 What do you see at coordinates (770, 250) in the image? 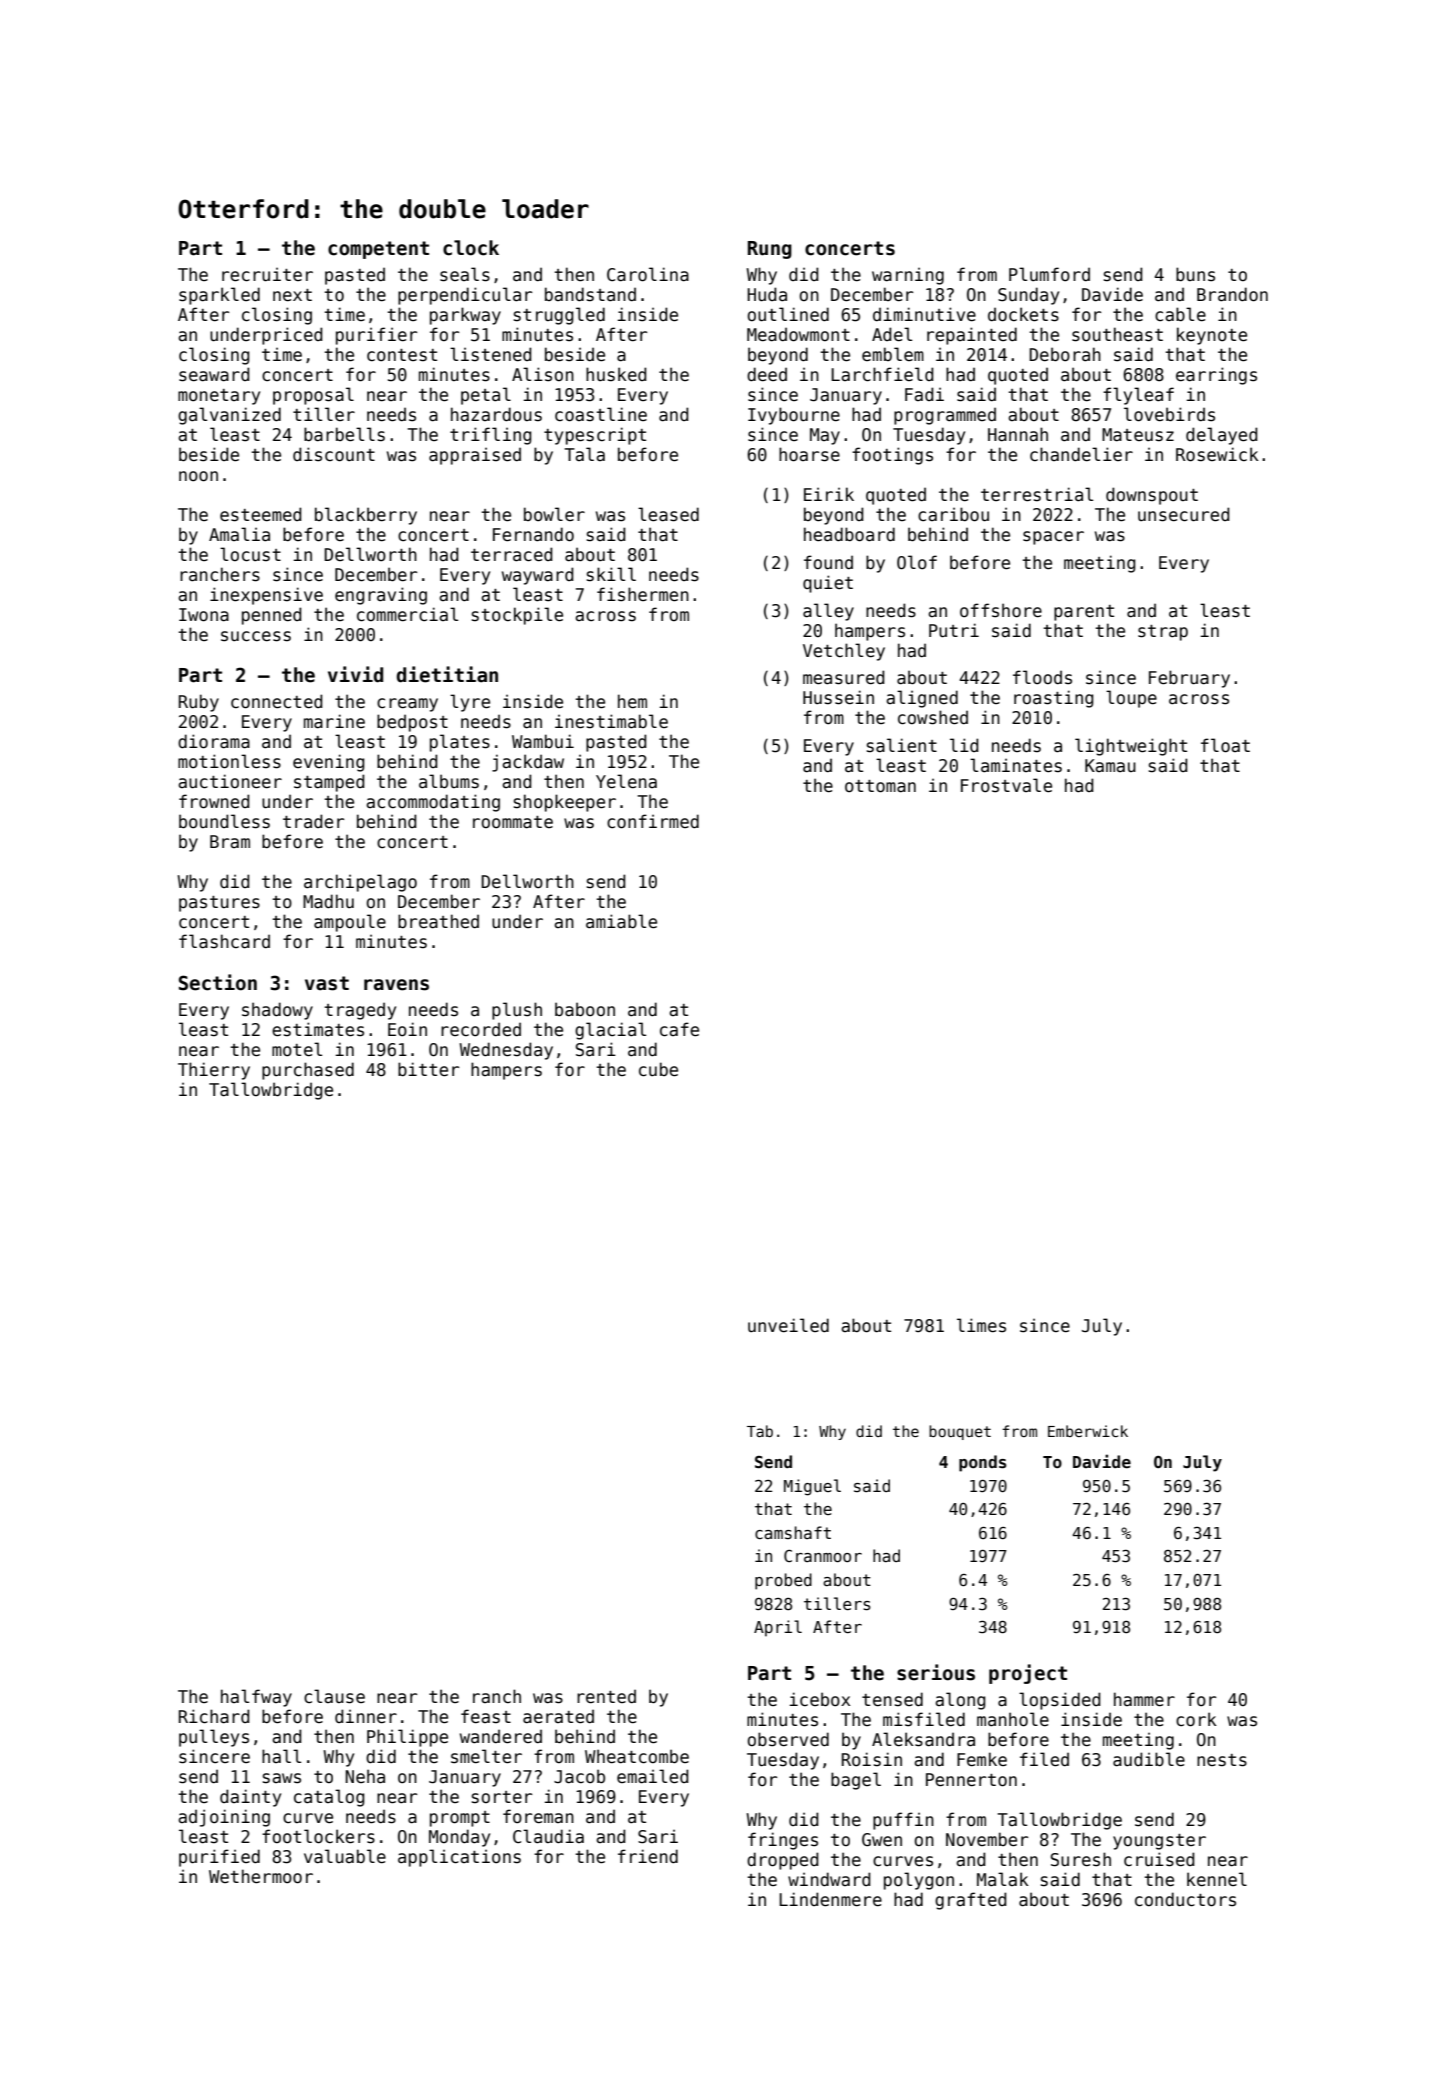
I see `Rung` at bounding box center [770, 250].
